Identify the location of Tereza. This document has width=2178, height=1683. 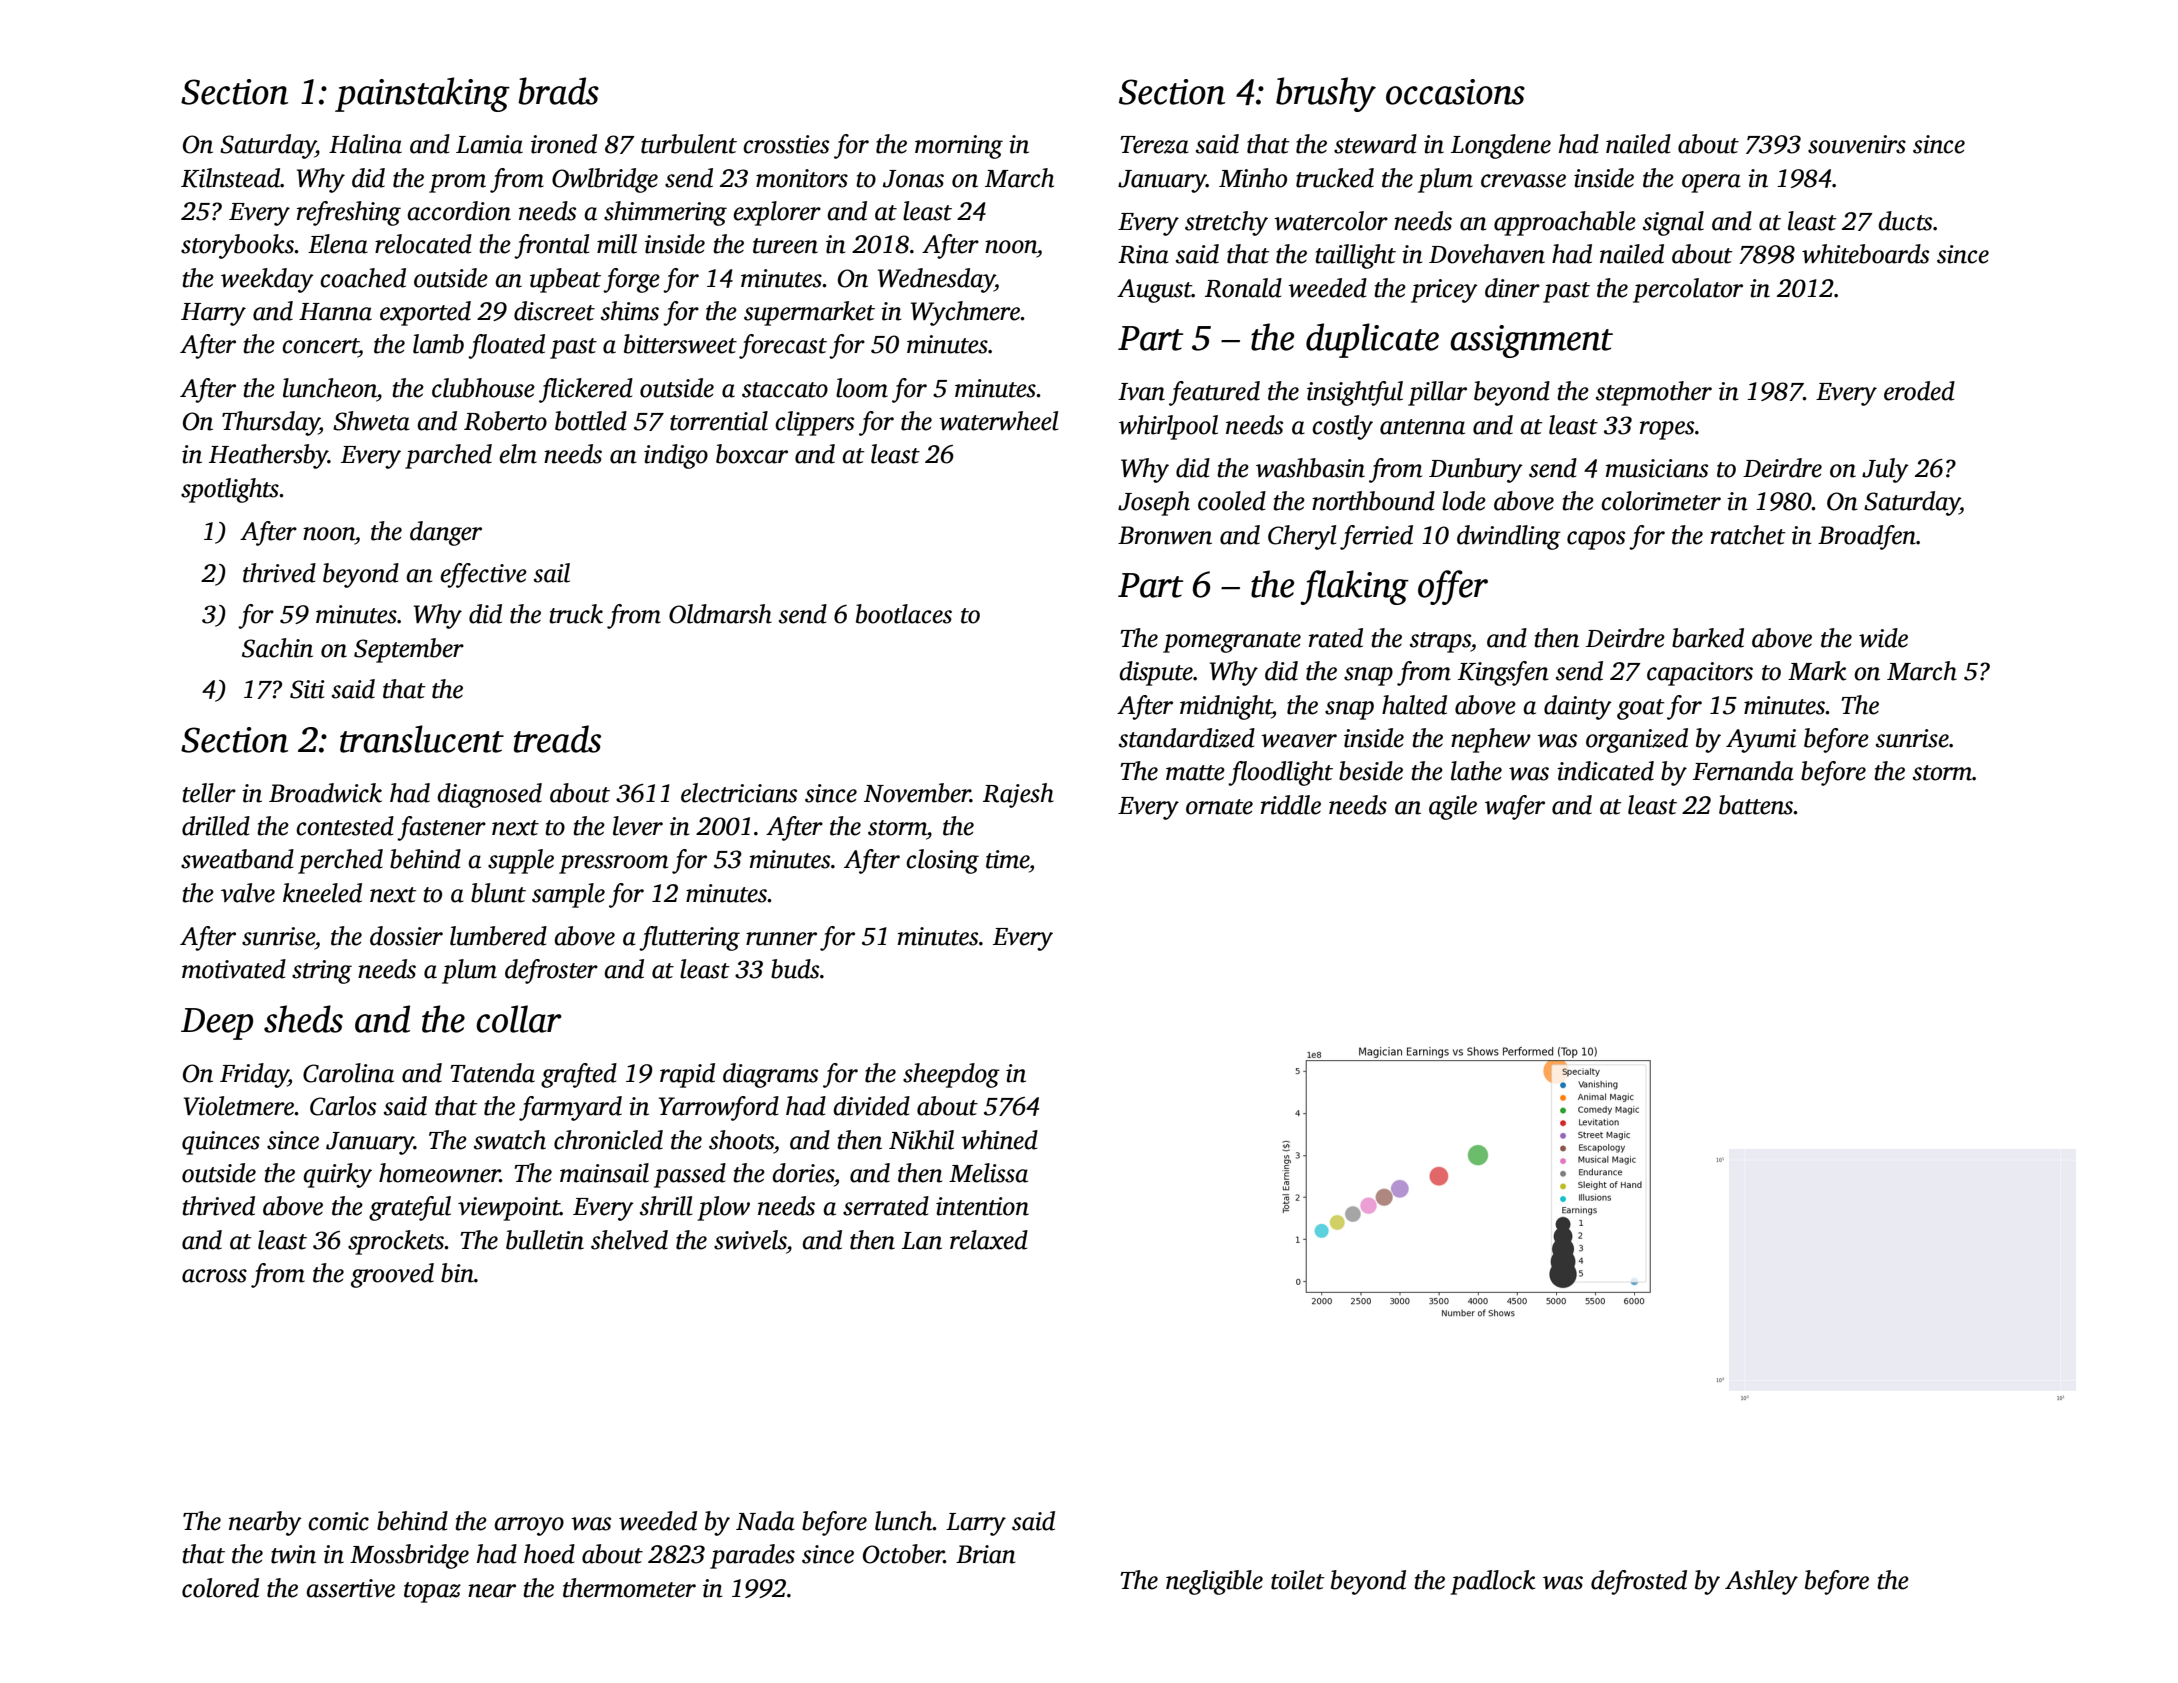
(1154, 145).
